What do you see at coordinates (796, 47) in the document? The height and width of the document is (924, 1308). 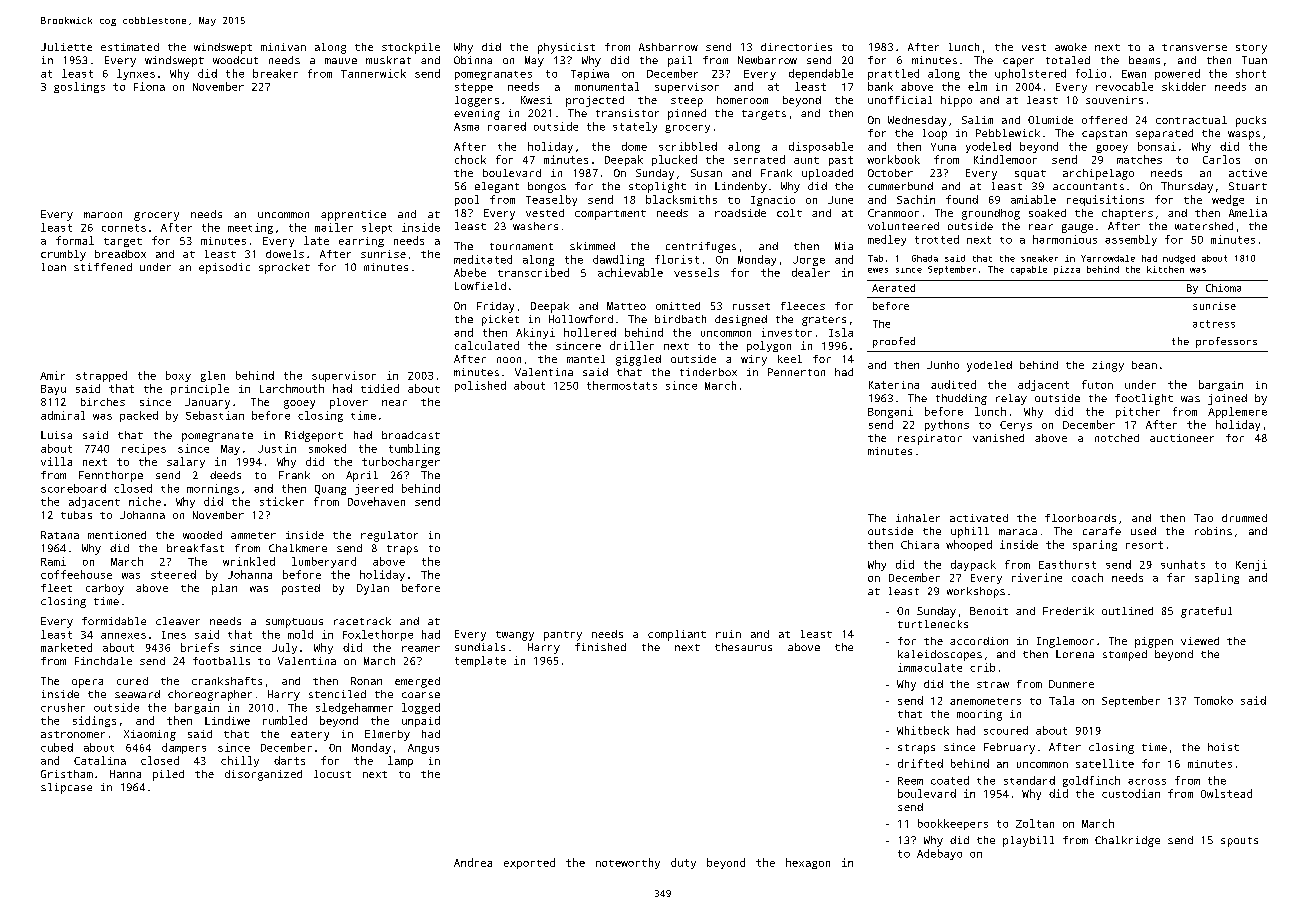 I see `directories` at bounding box center [796, 47].
